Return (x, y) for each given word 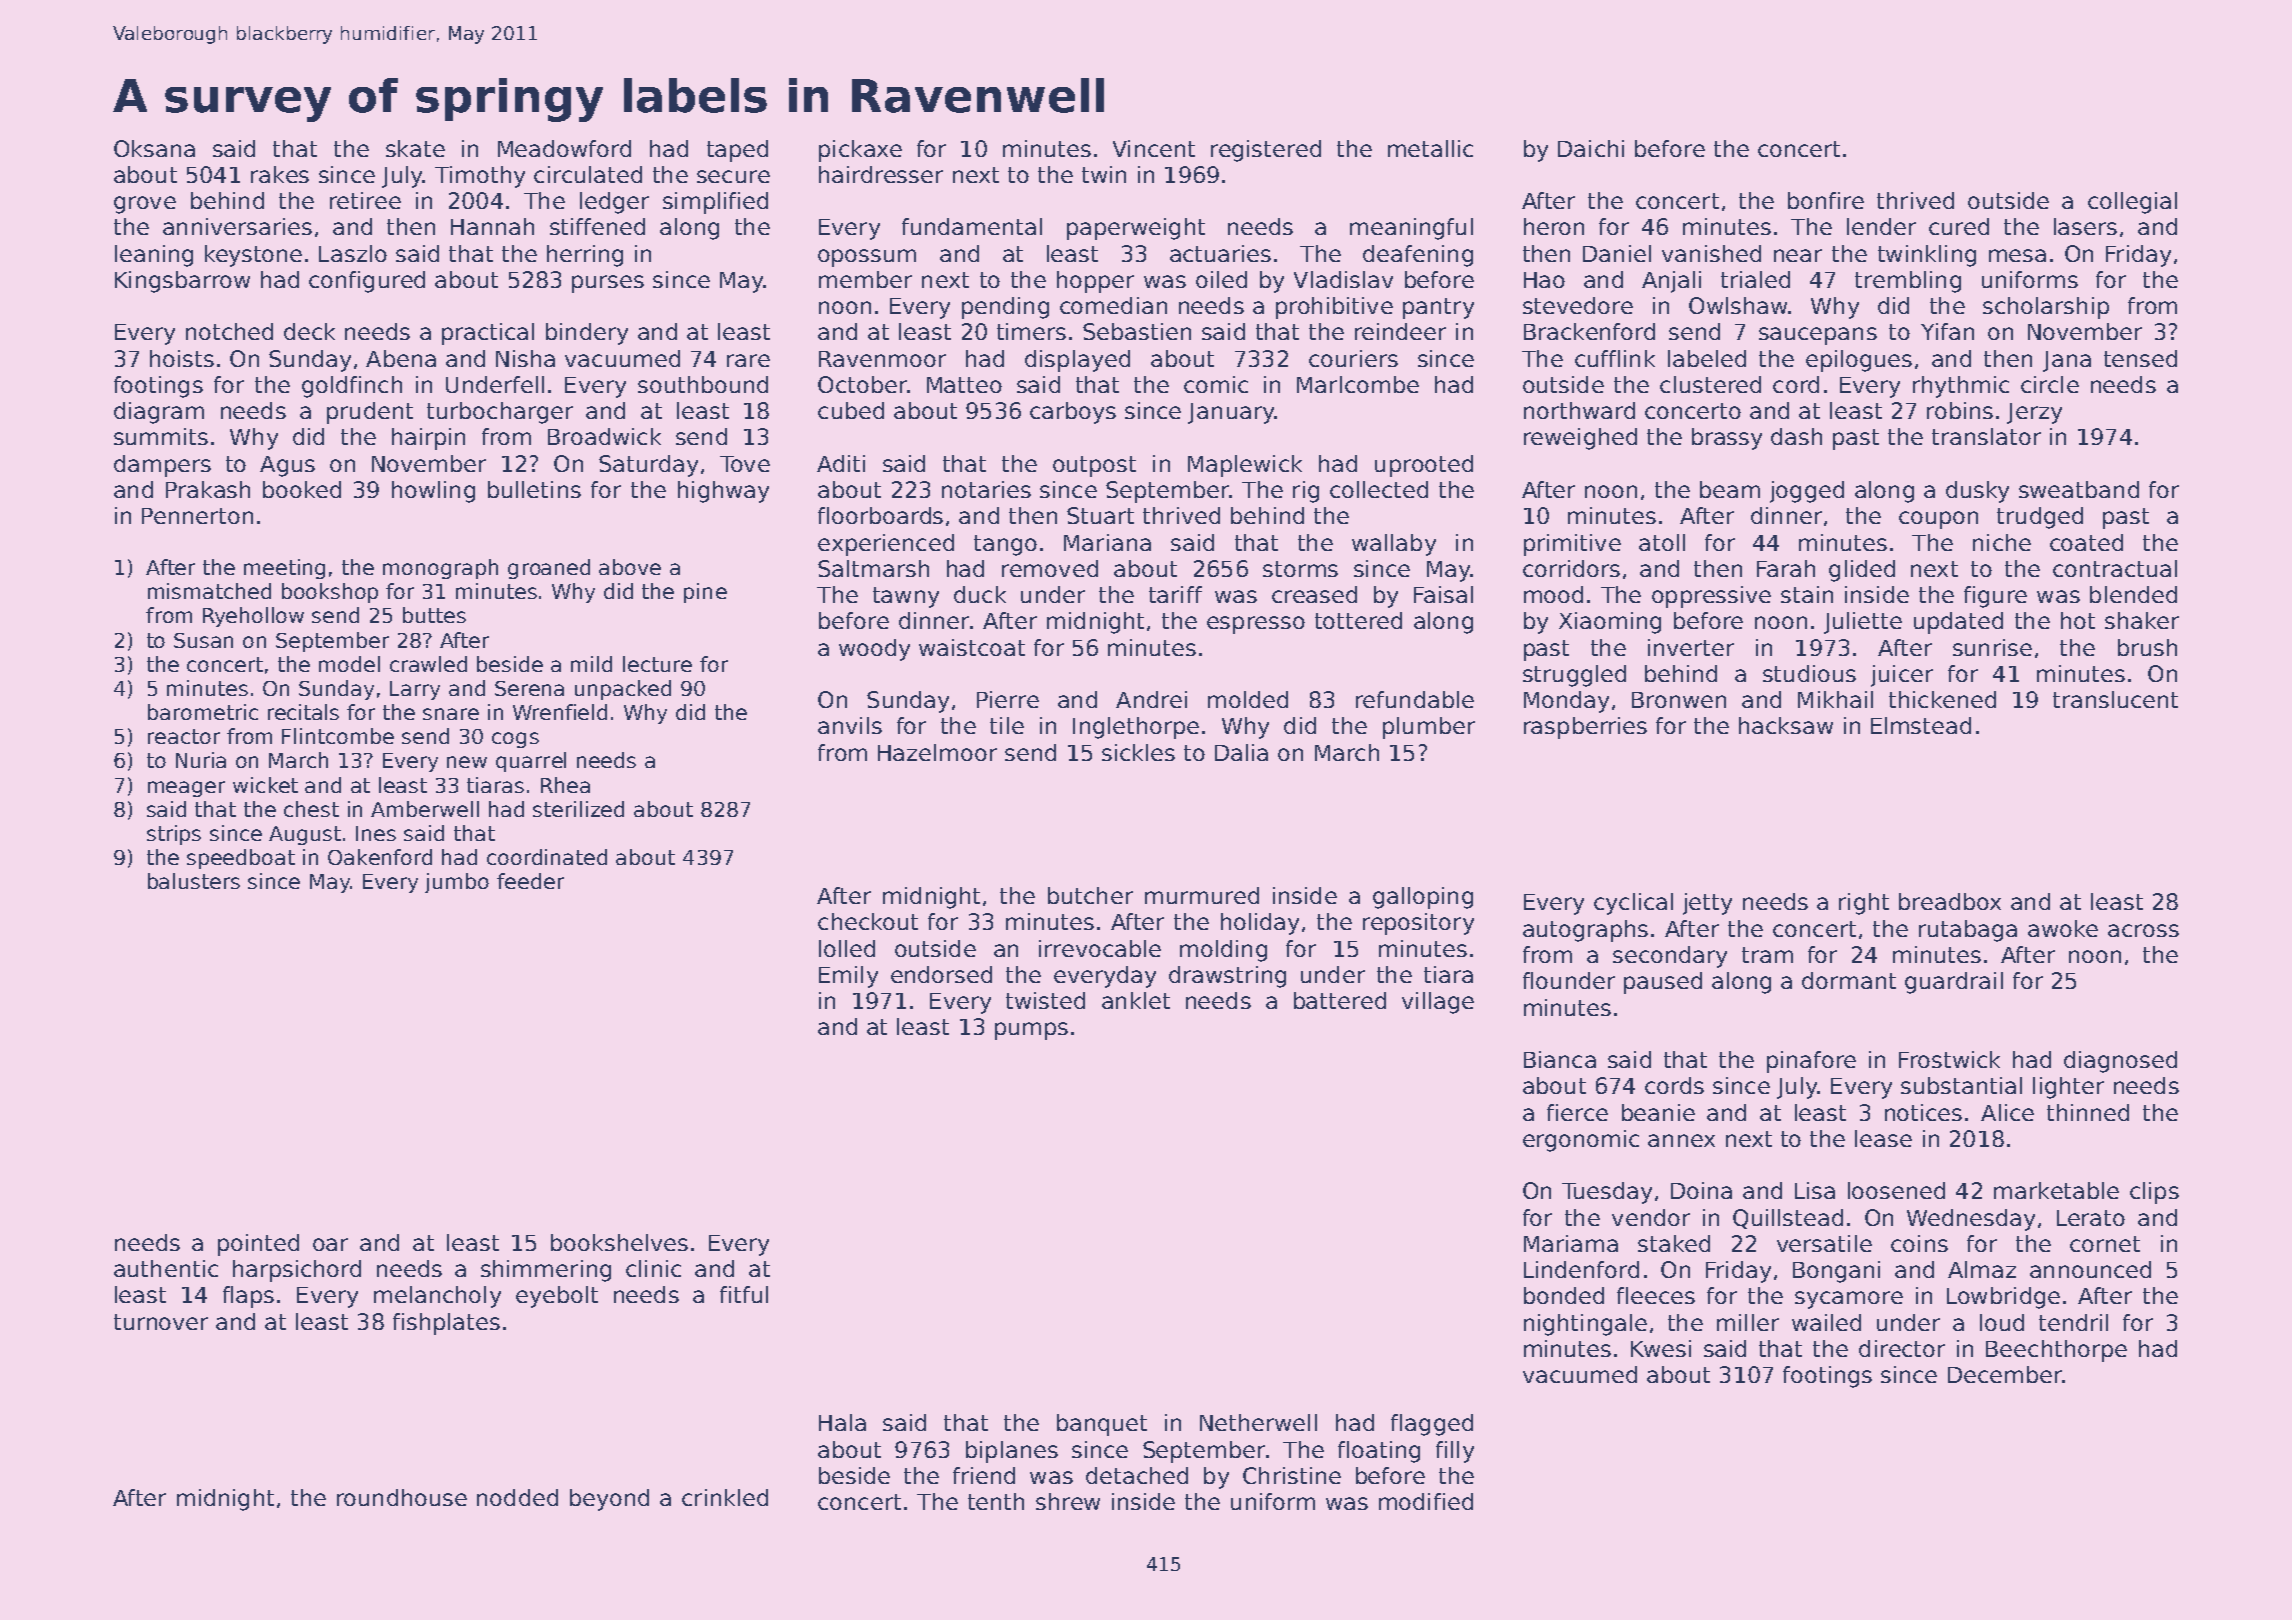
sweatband (2079, 489)
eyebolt (557, 1297)
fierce (1577, 1112)
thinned (2088, 1112)
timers (1031, 331)
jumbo (457, 883)
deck (309, 331)
